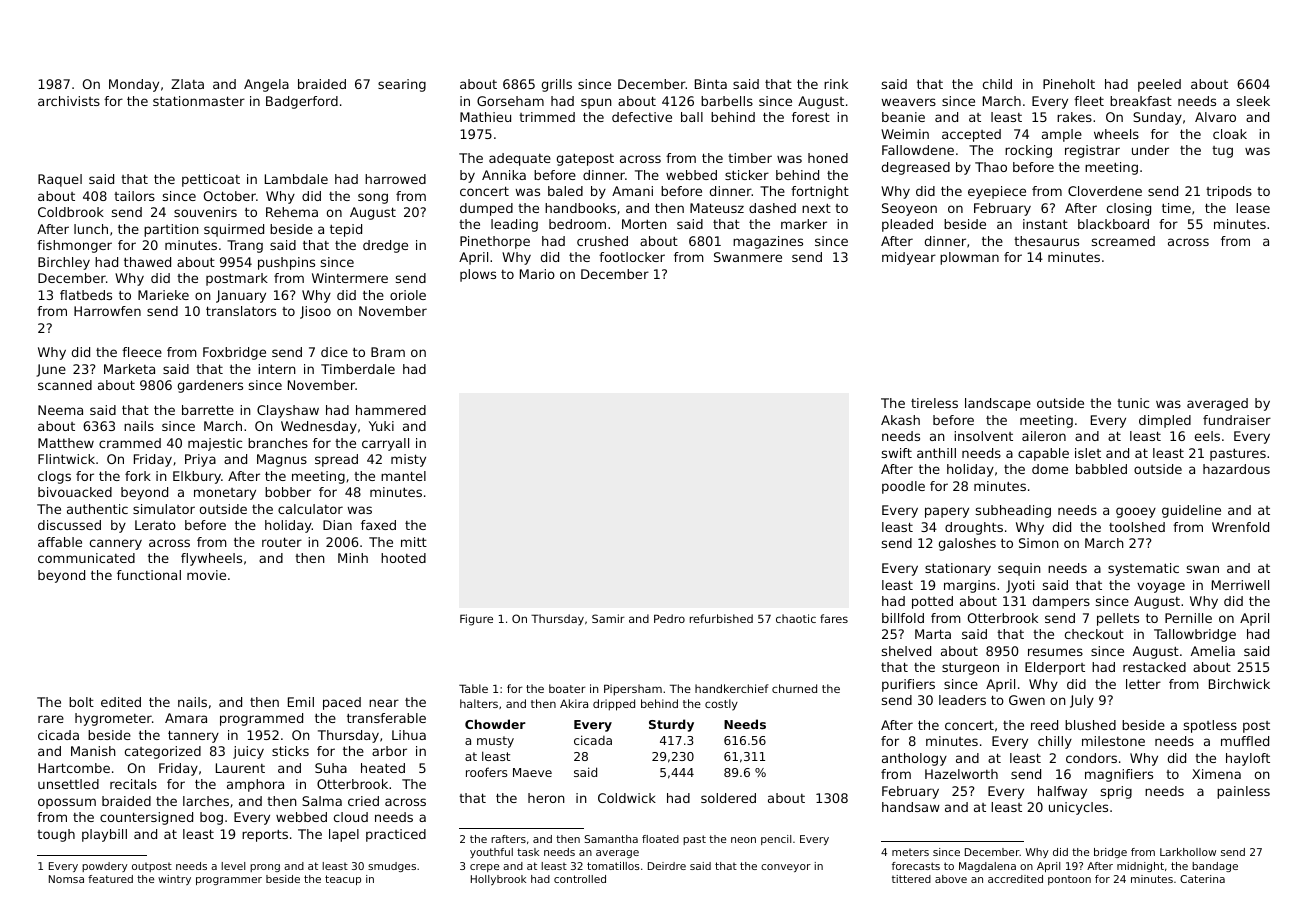 Image resolution: width=1308 pixels, height=924 pixels. I want to click on squirmed, so click(234, 230).
